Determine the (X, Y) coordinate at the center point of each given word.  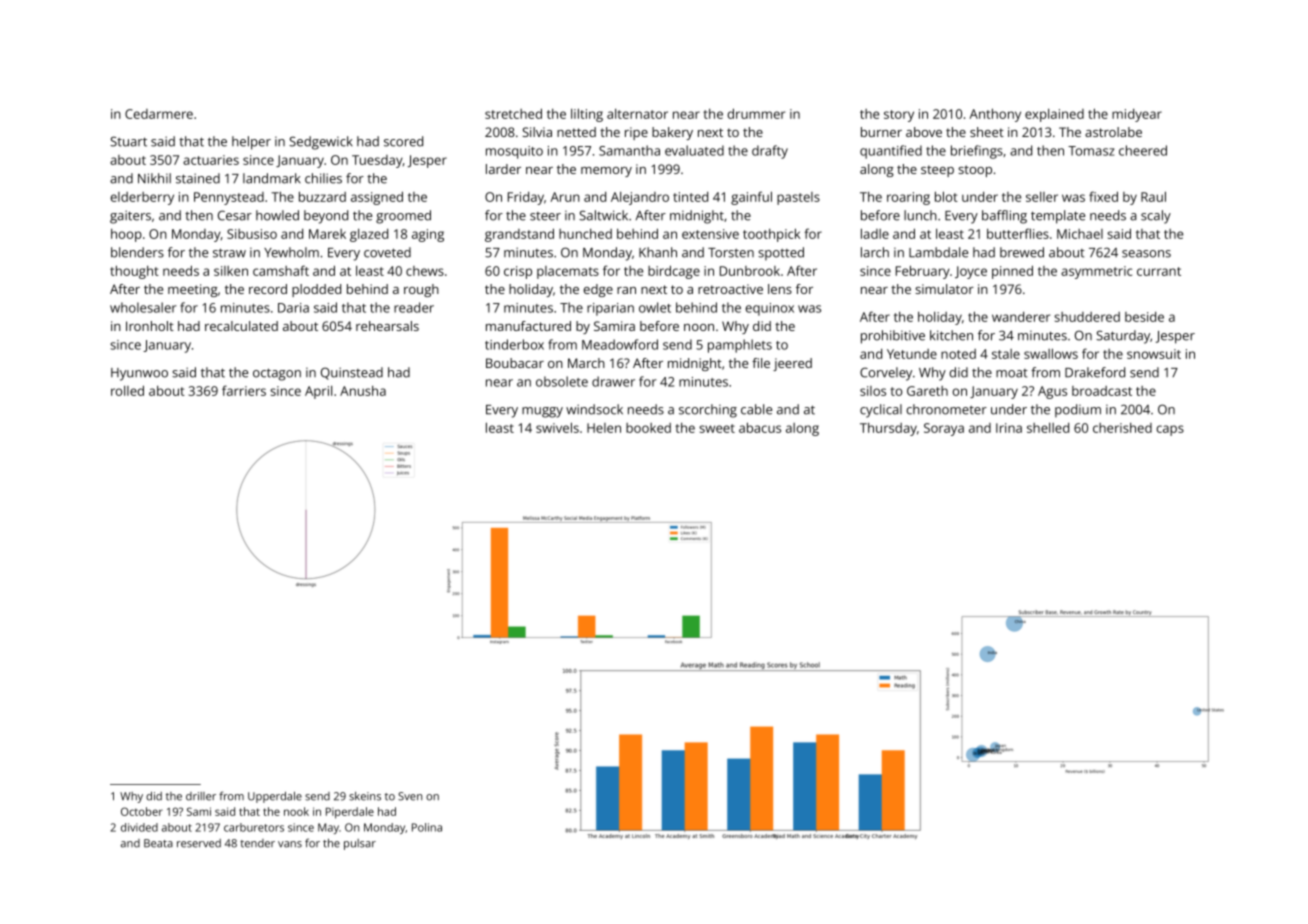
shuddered (1087, 317)
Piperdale (350, 813)
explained (1054, 115)
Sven (410, 796)
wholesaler (143, 307)
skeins (365, 796)
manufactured (528, 326)
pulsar (360, 844)
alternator (637, 114)
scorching (708, 411)
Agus (1052, 392)
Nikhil (154, 178)
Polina (427, 827)
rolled (127, 390)
